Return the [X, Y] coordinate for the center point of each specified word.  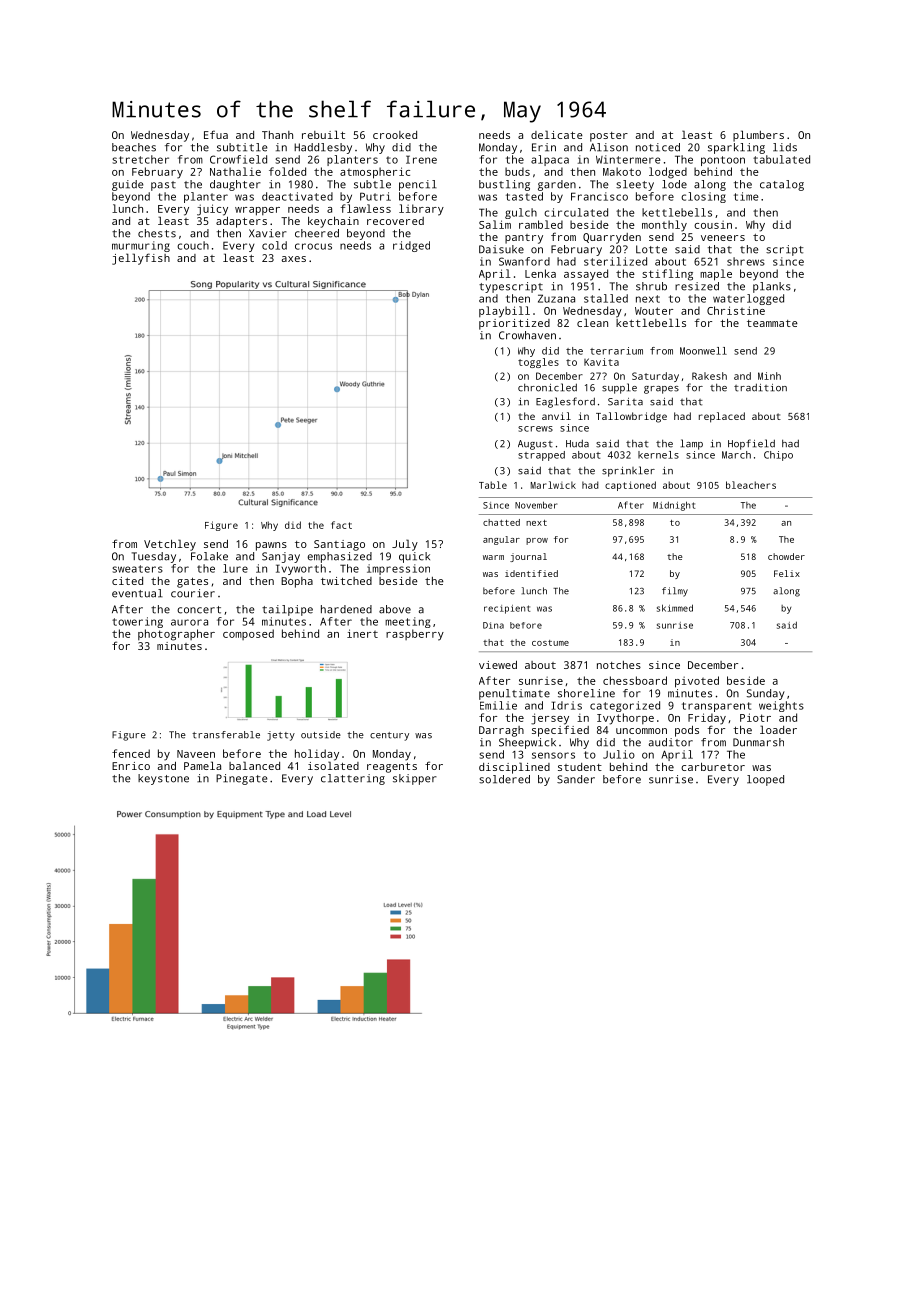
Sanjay [281, 557]
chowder [786, 556]
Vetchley [170, 545]
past [163, 186]
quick [414, 557]
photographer [176, 635]
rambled [541, 224]
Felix [787, 573]
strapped [541, 456]
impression [398, 569]
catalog [782, 185]
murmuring [141, 246]
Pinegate [241, 779]
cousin [713, 225]
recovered [395, 221]
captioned [630, 486]
